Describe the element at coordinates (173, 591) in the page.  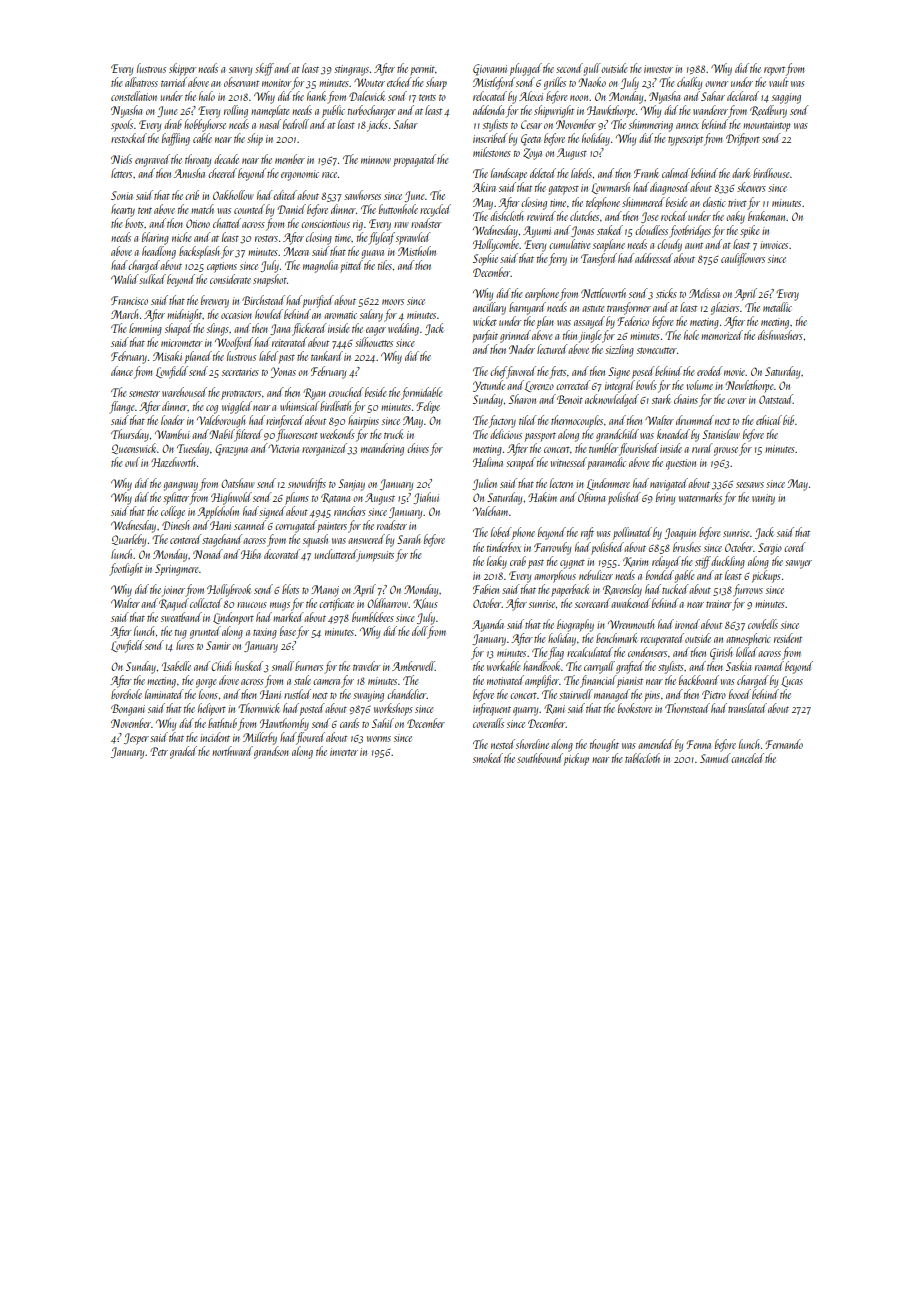
I see `joiner` at that location.
